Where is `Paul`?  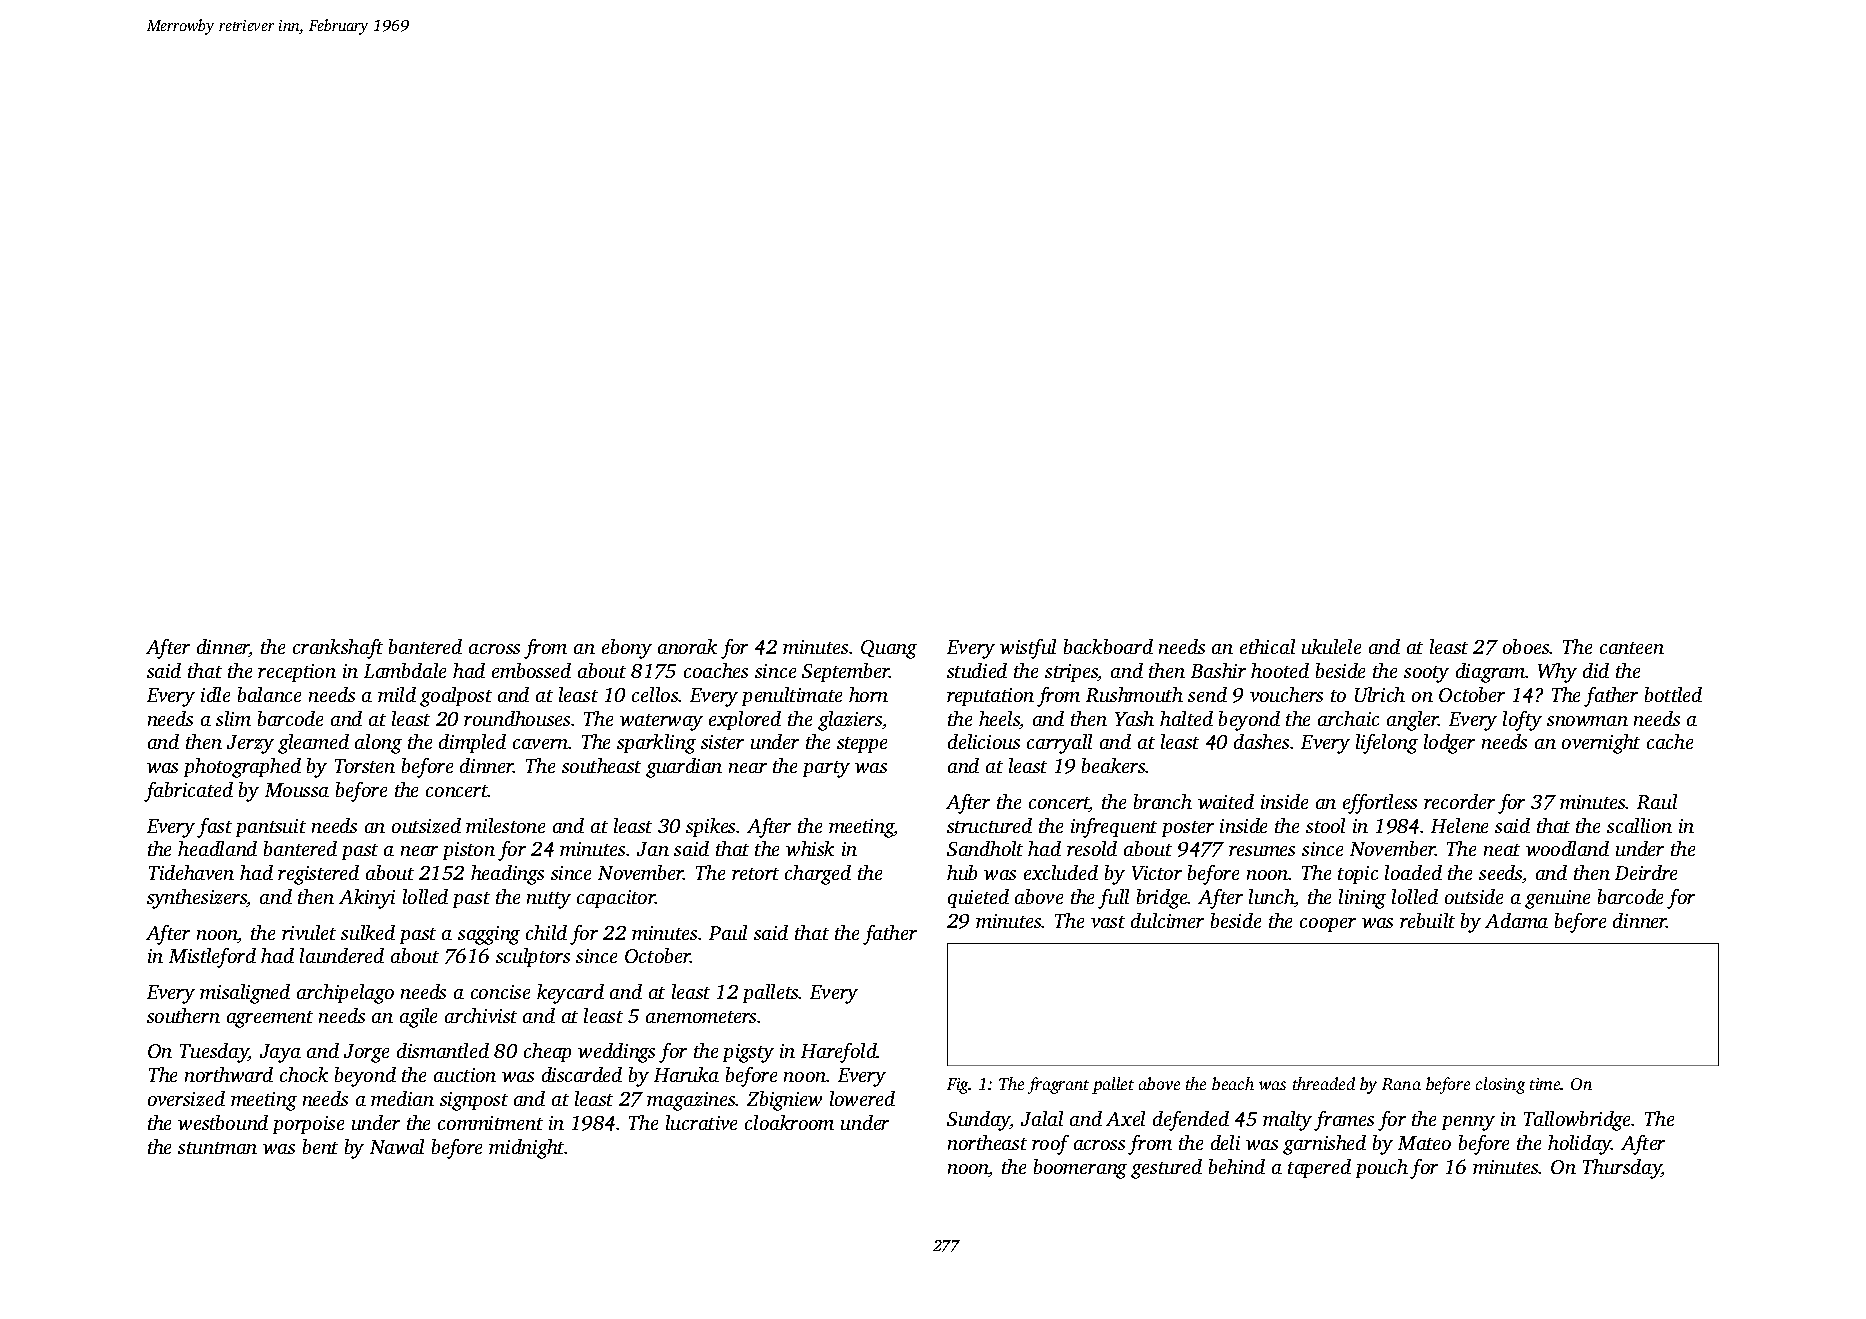
Paul is located at coordinates (728, 932).
